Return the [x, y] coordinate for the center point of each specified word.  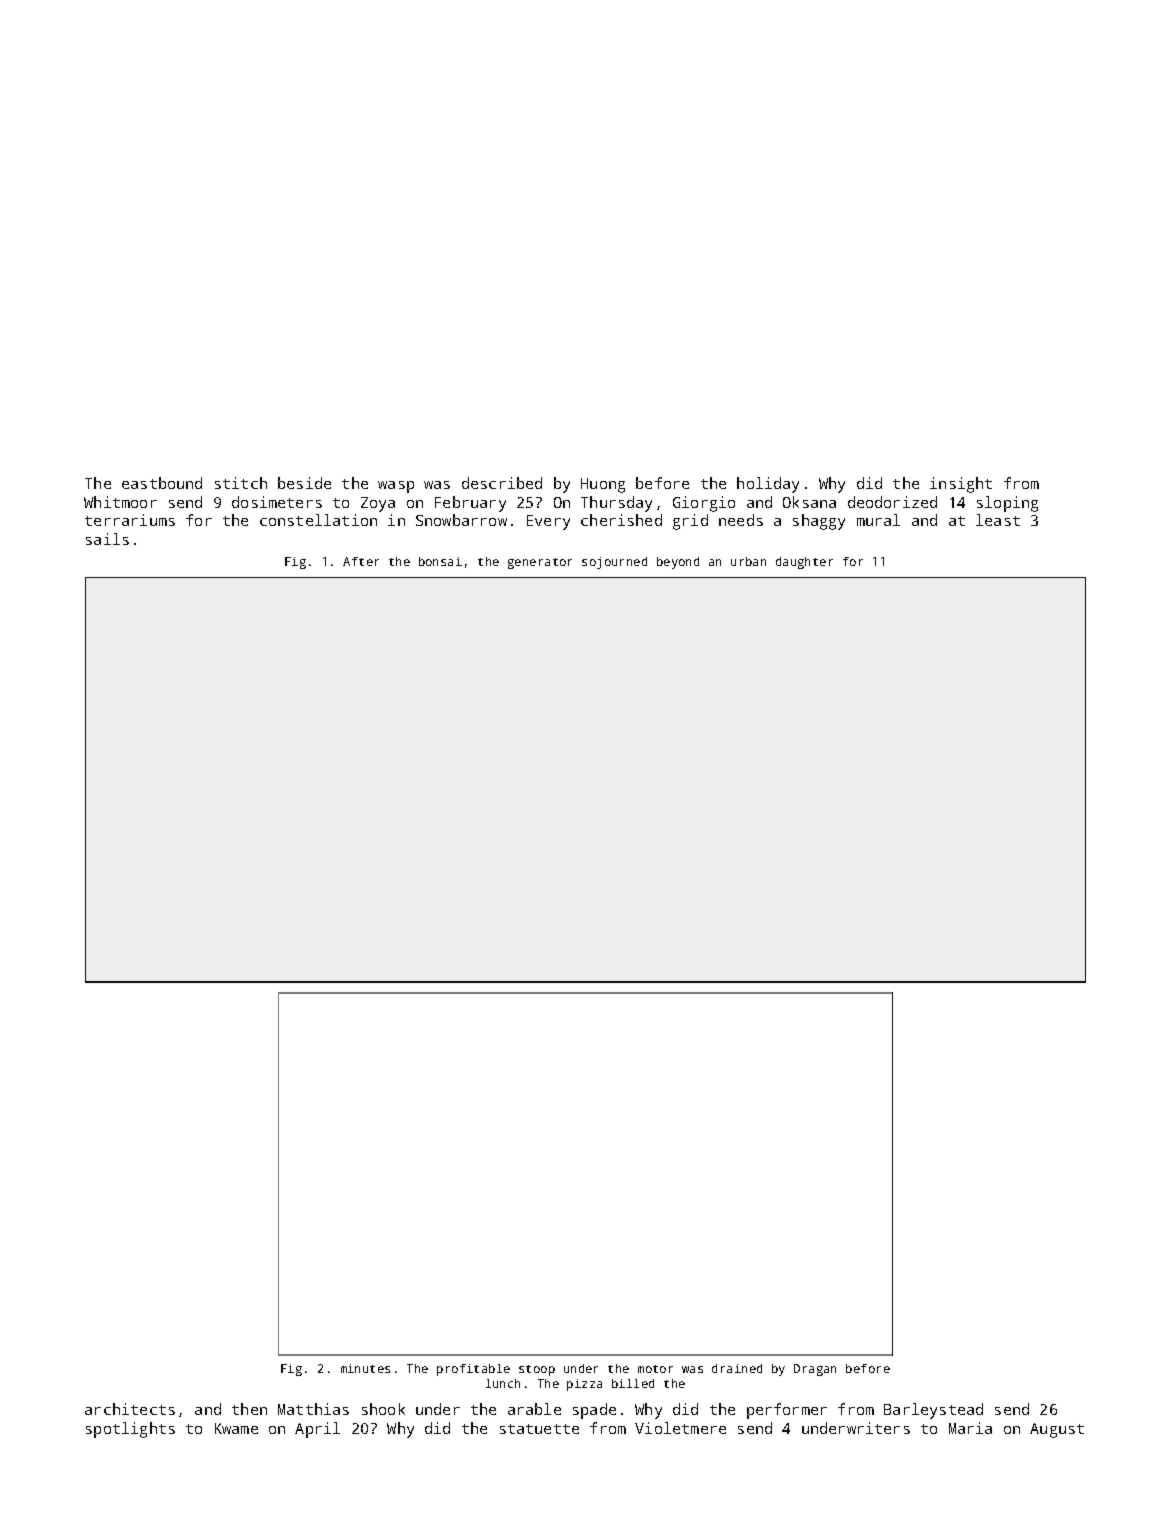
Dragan [815, 1370]
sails [107, 539]
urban [748, 561]
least [998, 520]
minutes [365, 1368]
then [249, 1409]
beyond [678, 563]
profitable [473, 1370]
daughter [804, 563]
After [361, 561]
